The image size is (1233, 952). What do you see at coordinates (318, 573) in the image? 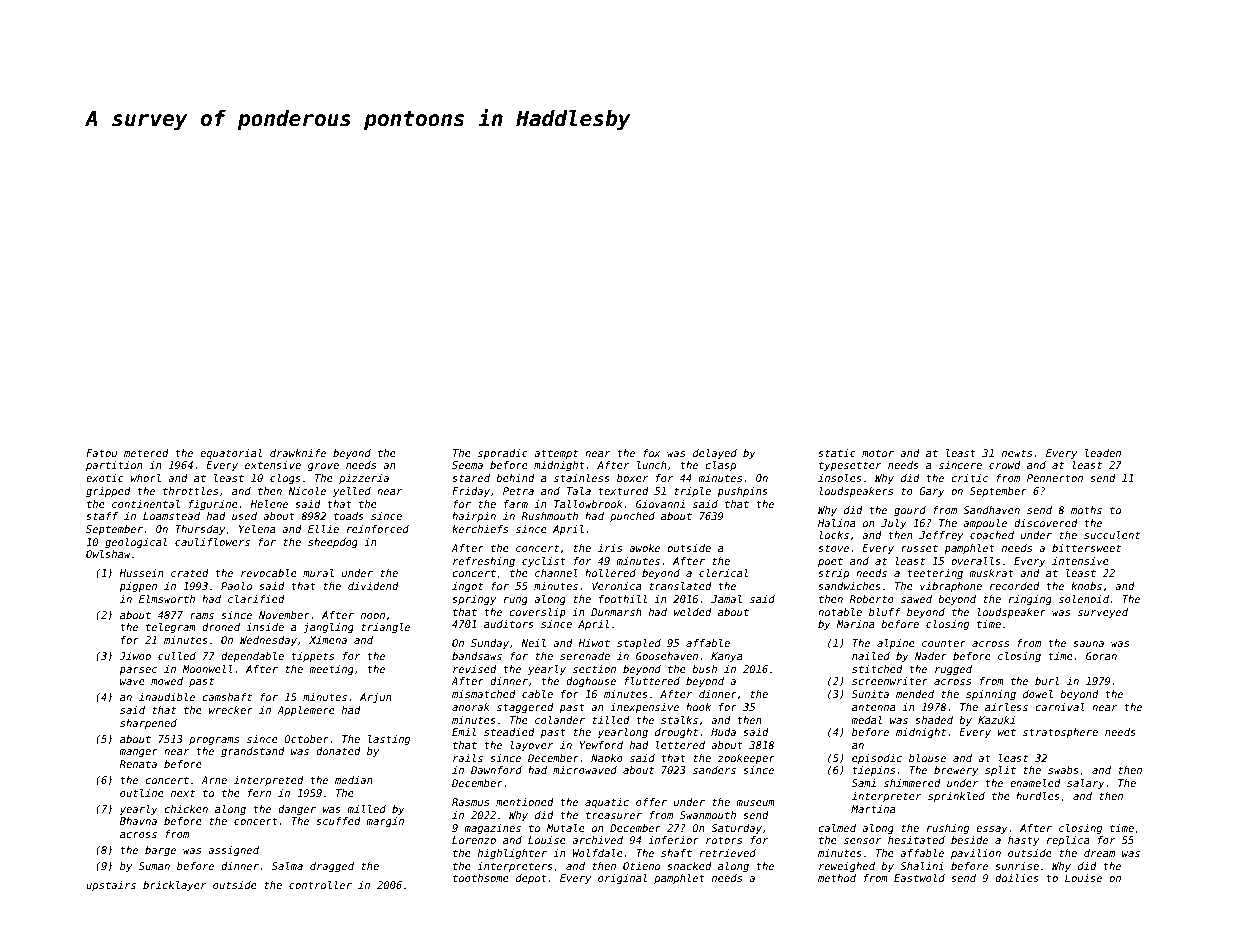
I see `mural` at bounding box center [318, 573].
